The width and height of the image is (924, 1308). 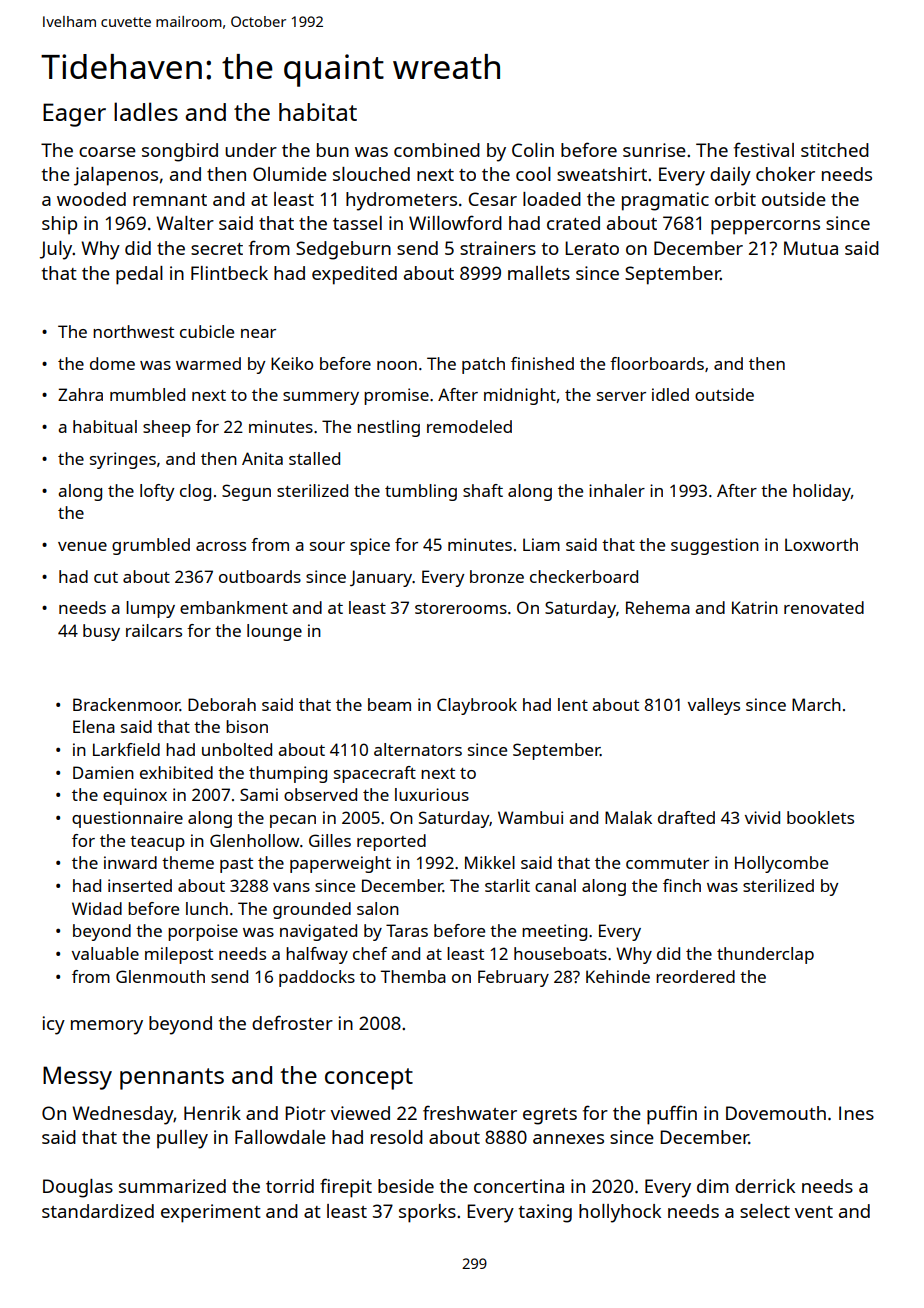 What do you see at coordinates (755, 607) in the image?
I see `Katrin` at bounding box center [755, 607].
